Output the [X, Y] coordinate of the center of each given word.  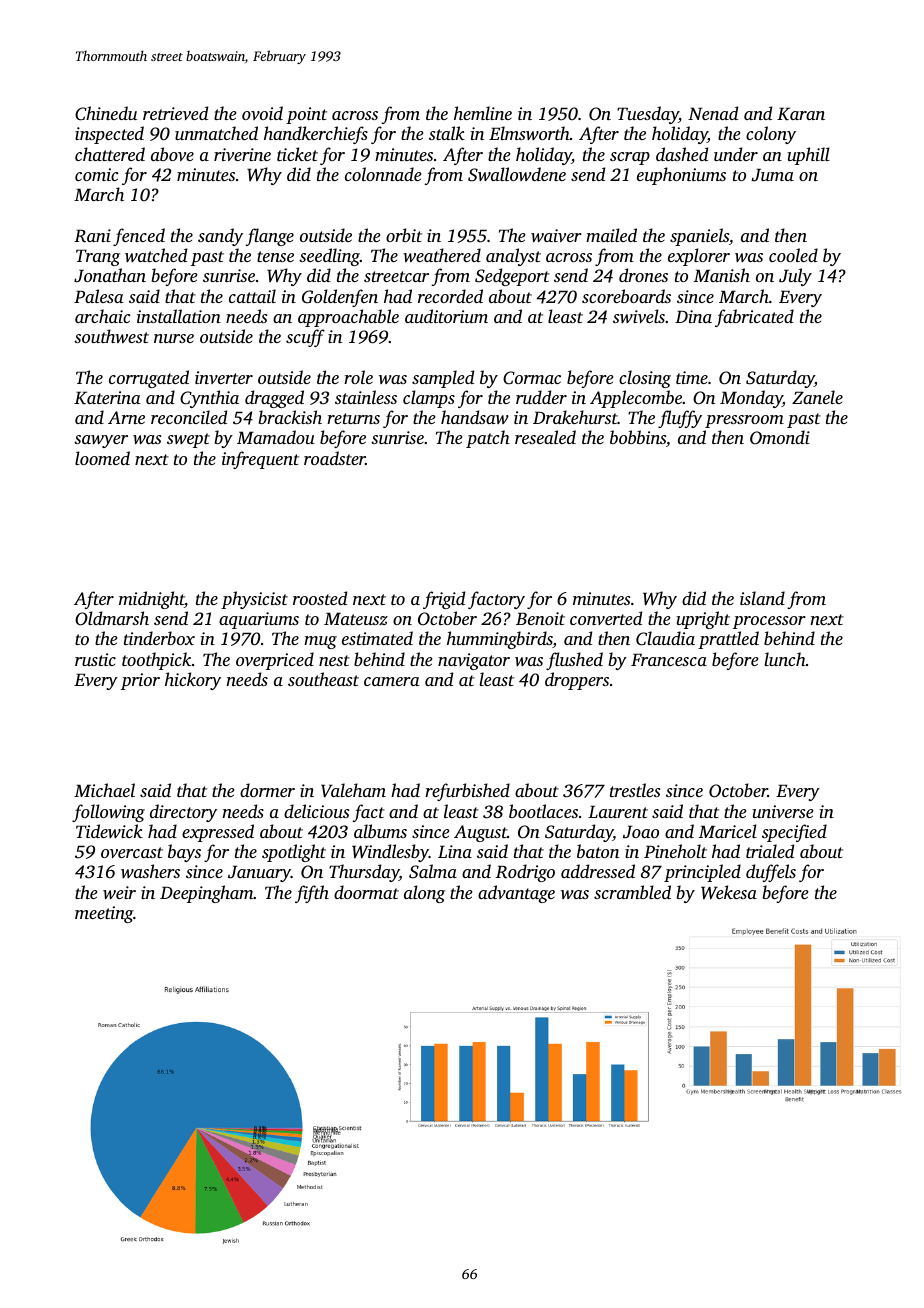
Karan [801, 113]
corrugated [149, 379]
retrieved [175, 113]
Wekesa [729, 892]
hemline [483, 113]
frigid [444, 600]
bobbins [638, 437]
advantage [516, 894]
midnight [152, 600]
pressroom [744, 421]
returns [353, 418]
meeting [104, 914]
